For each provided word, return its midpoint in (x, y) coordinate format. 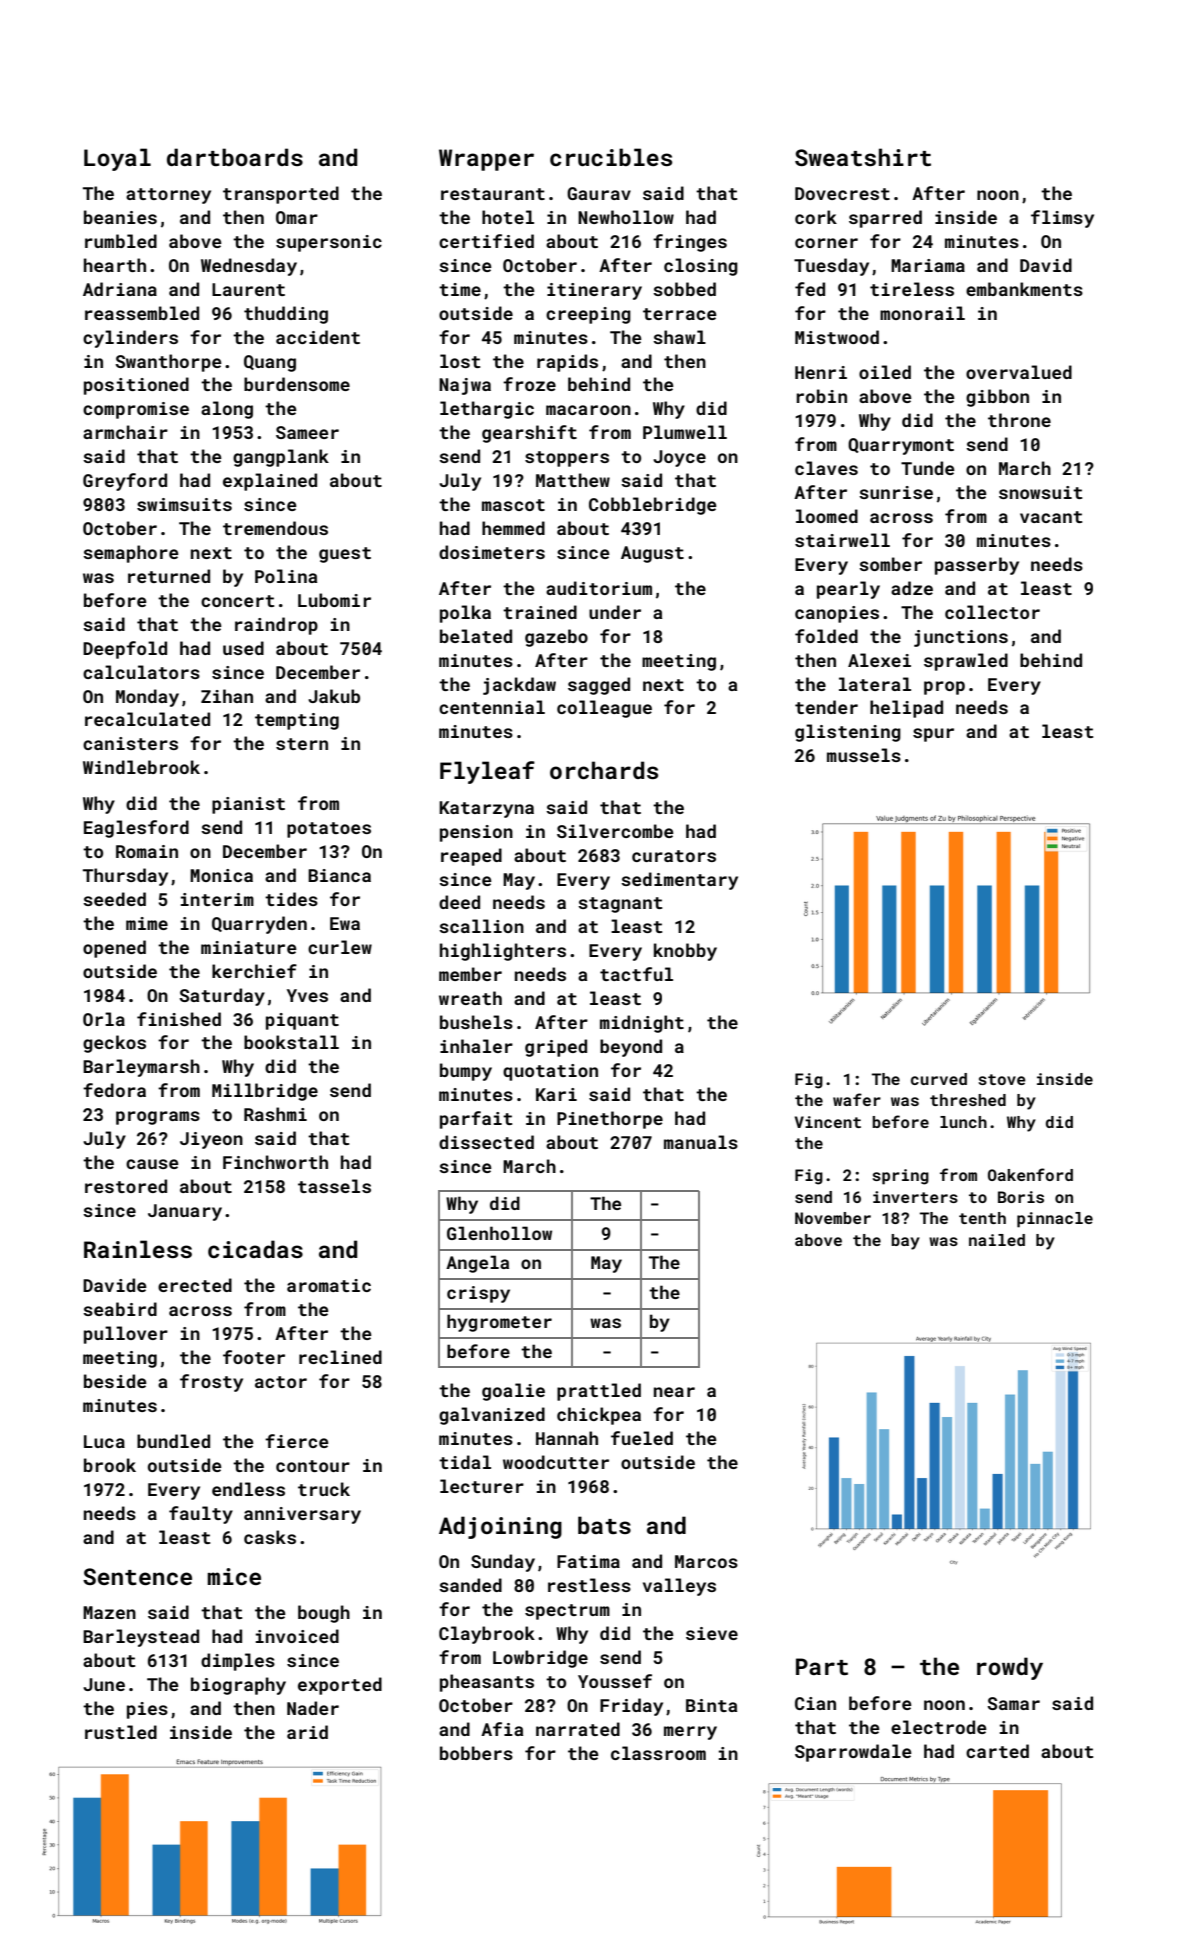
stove (1002, 1079)
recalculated (147, 719)
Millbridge (265, 1092)
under (615, 612)
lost (460, 361)
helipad (906, 709)
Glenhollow (499, 1233)
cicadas (255, 1249)
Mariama (928, 265)
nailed (997, 1240)
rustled (121, 1732)
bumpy (466, 1072)
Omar (297, 217)
